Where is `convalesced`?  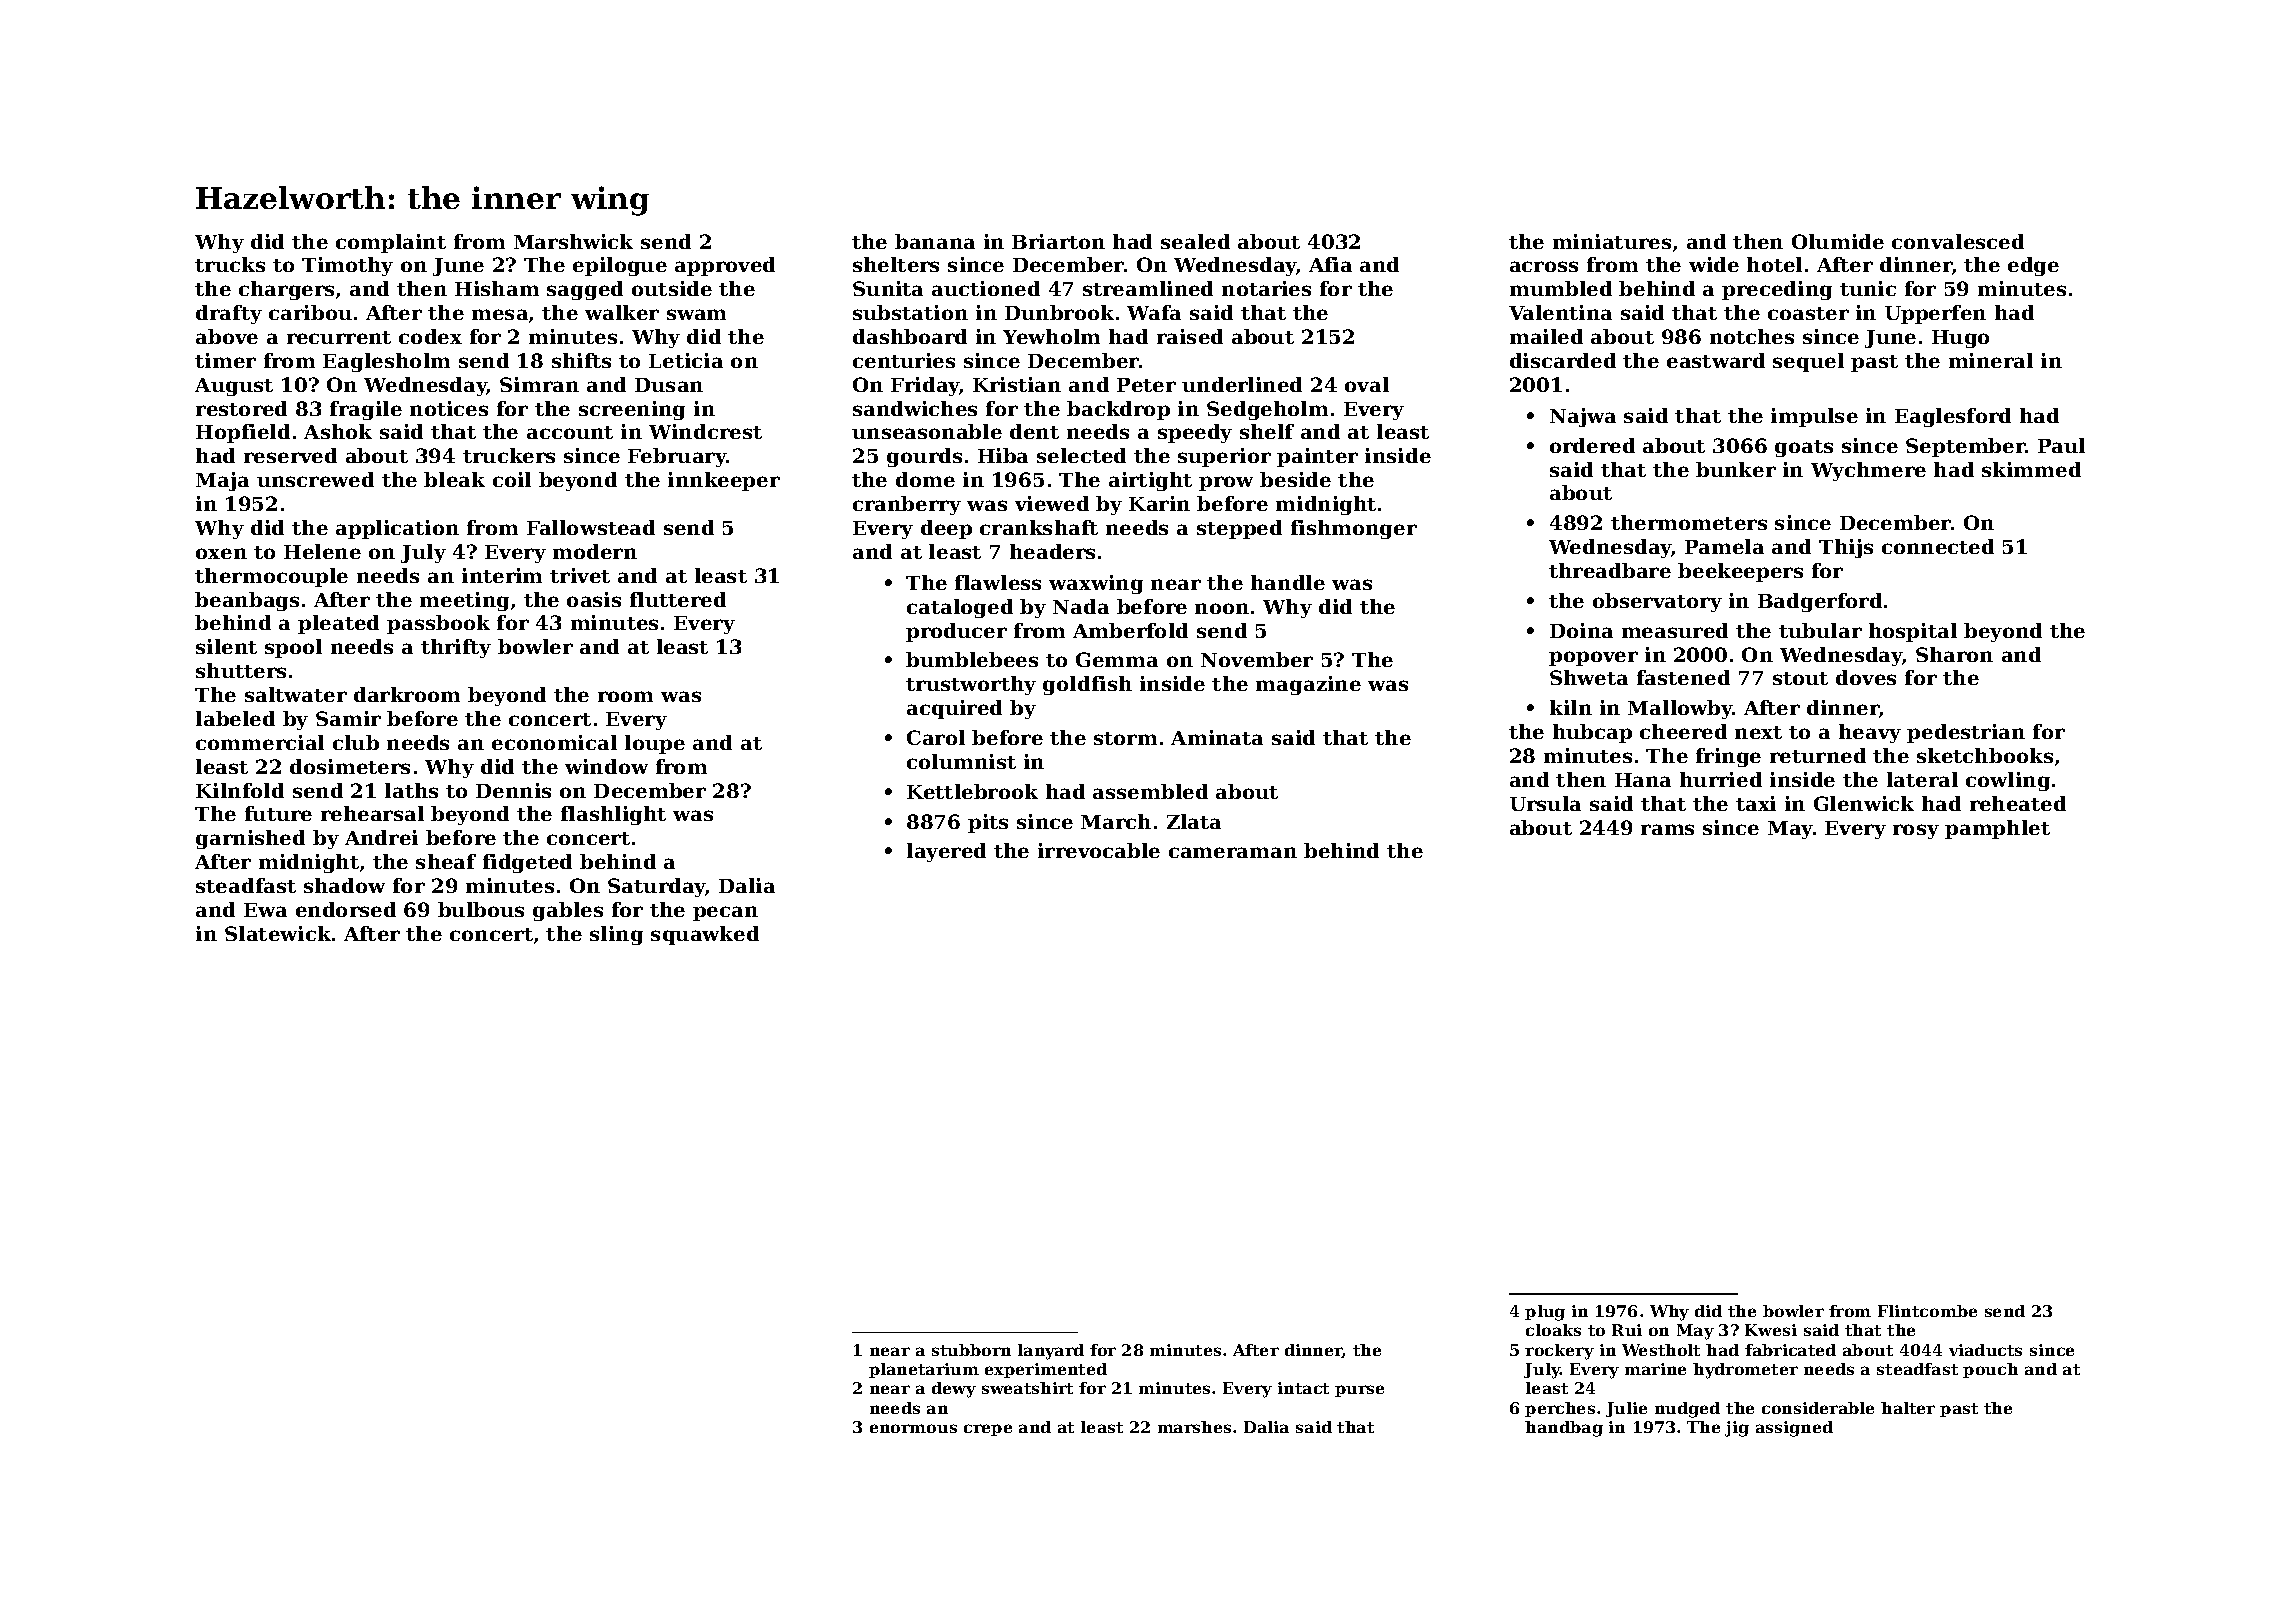
convalesced is located at coordinates (1958, 241).
